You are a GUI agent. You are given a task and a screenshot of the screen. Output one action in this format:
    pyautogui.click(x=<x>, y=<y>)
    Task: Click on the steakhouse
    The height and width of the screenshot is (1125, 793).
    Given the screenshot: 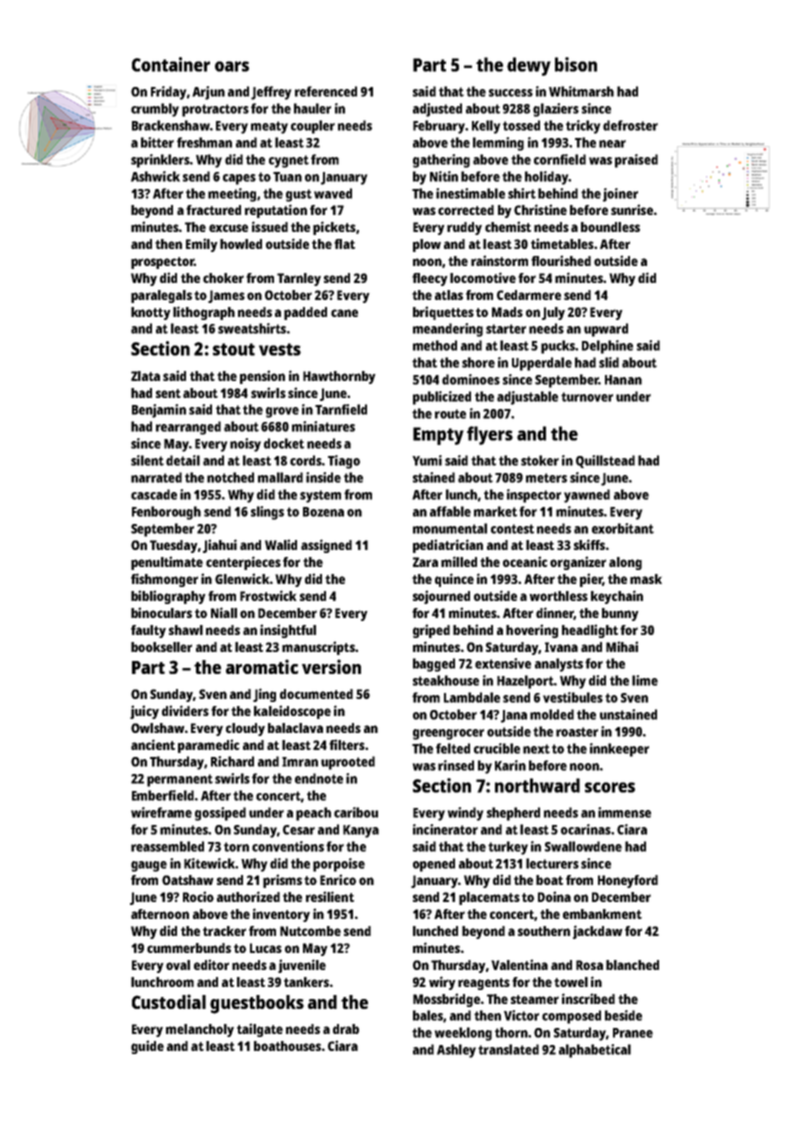 What is the action you would take?
    pyautogui.click(x=446, y=680)
